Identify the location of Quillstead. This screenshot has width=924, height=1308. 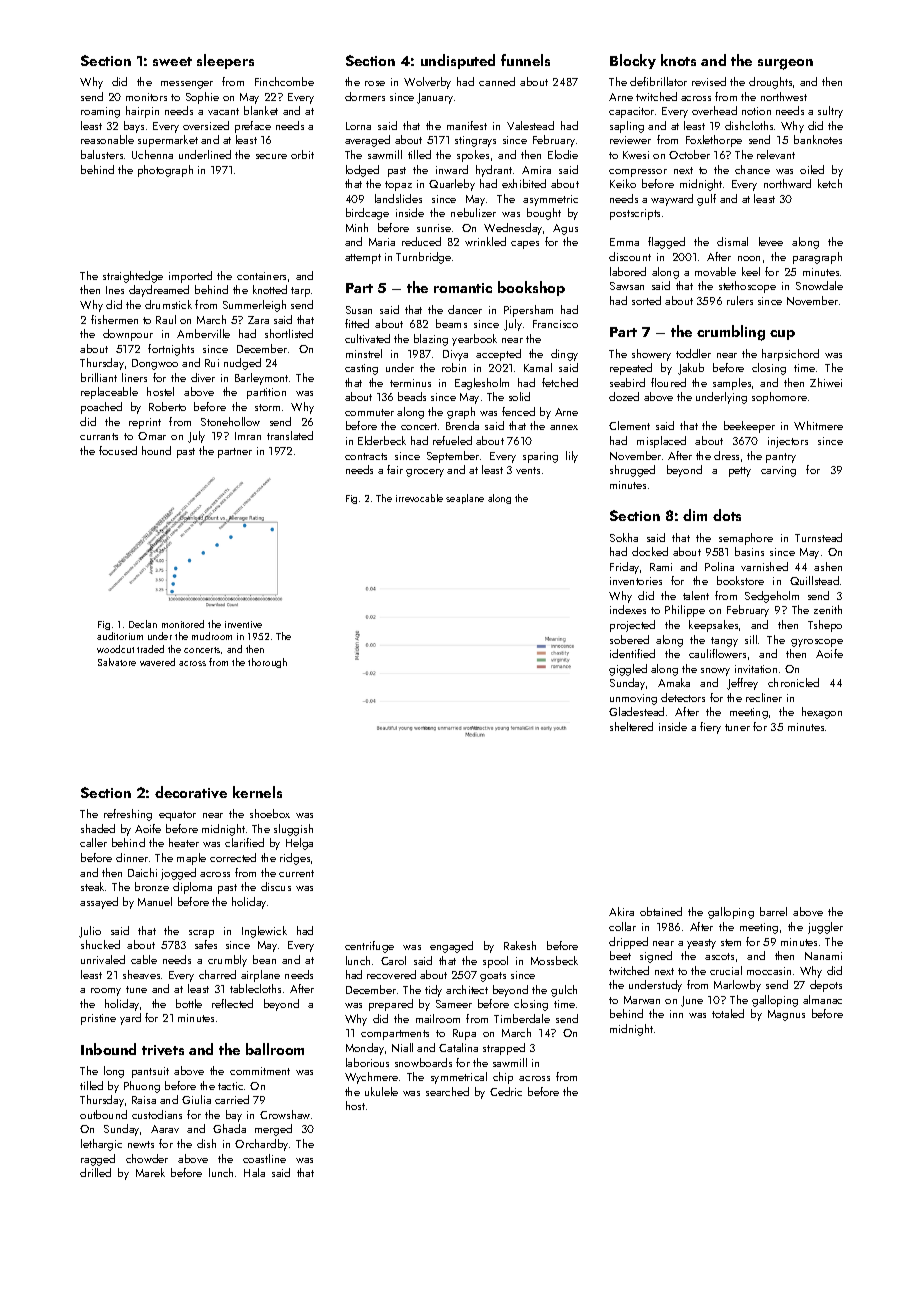
(814, 580).
